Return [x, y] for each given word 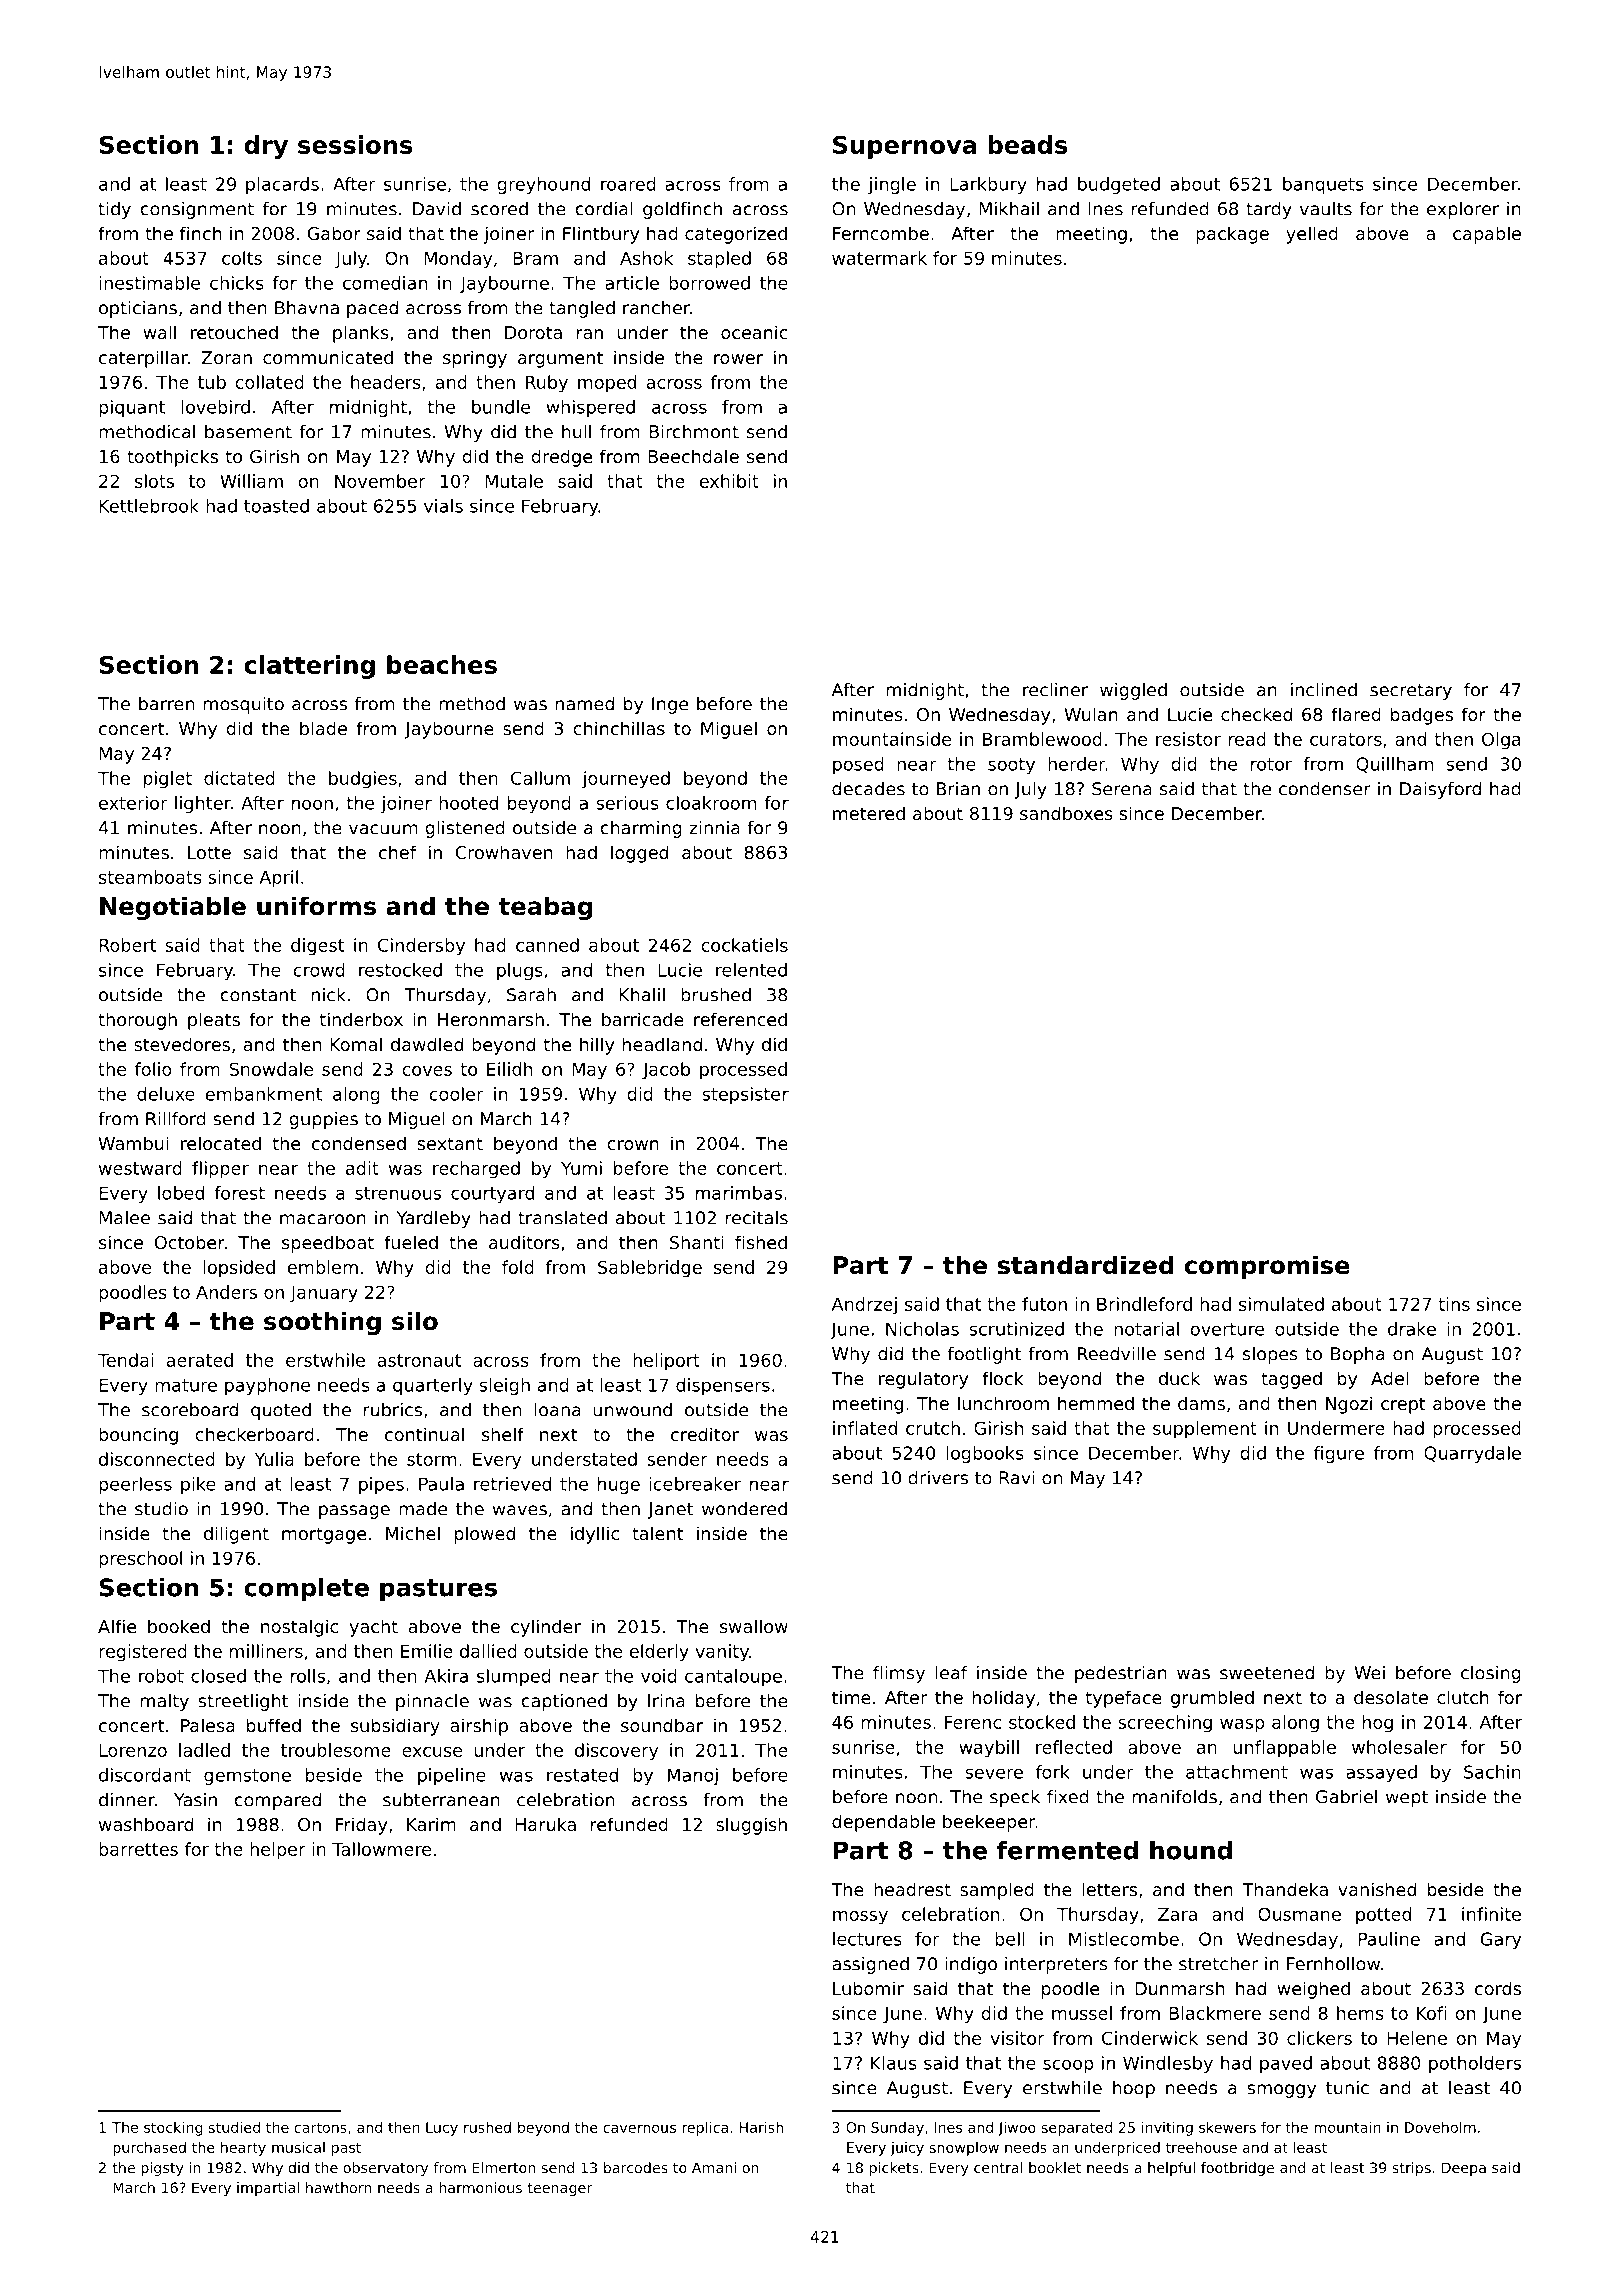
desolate [1391, 1697]
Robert [127, 945]
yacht [374, 1628]
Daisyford [1440, 790]
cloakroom [711, 803]
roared [628, 184]
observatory [385, 2169]
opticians [138, 309]
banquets [1323, 185]
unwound [632, 1410]
